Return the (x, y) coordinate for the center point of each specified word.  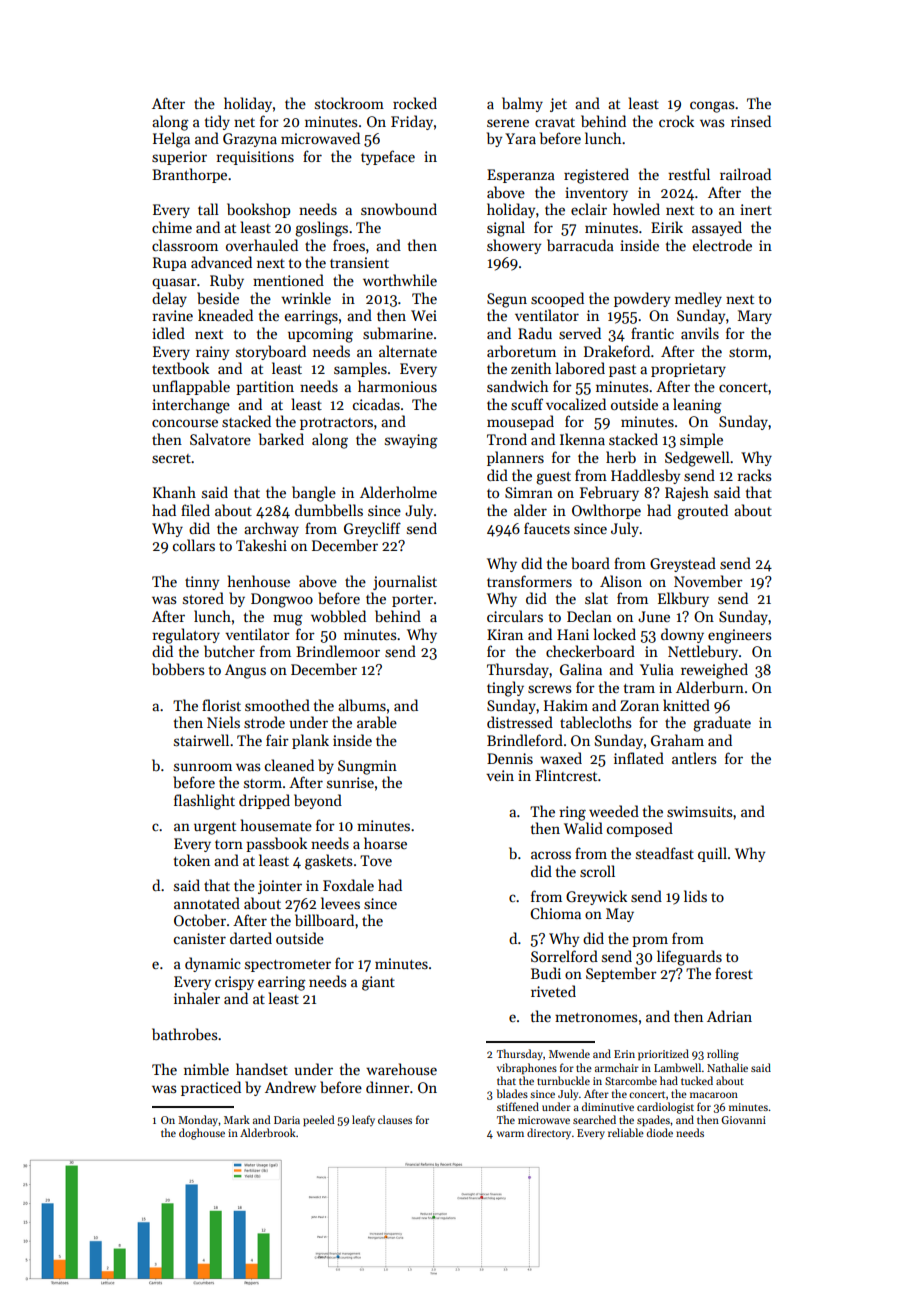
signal (506, 229)
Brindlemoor (338, 651)
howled (636, 209)
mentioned (288, 280)
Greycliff (372, 529)
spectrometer (288, 966)
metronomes (596, 1017)
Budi (546, 973)
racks (754, 475)
